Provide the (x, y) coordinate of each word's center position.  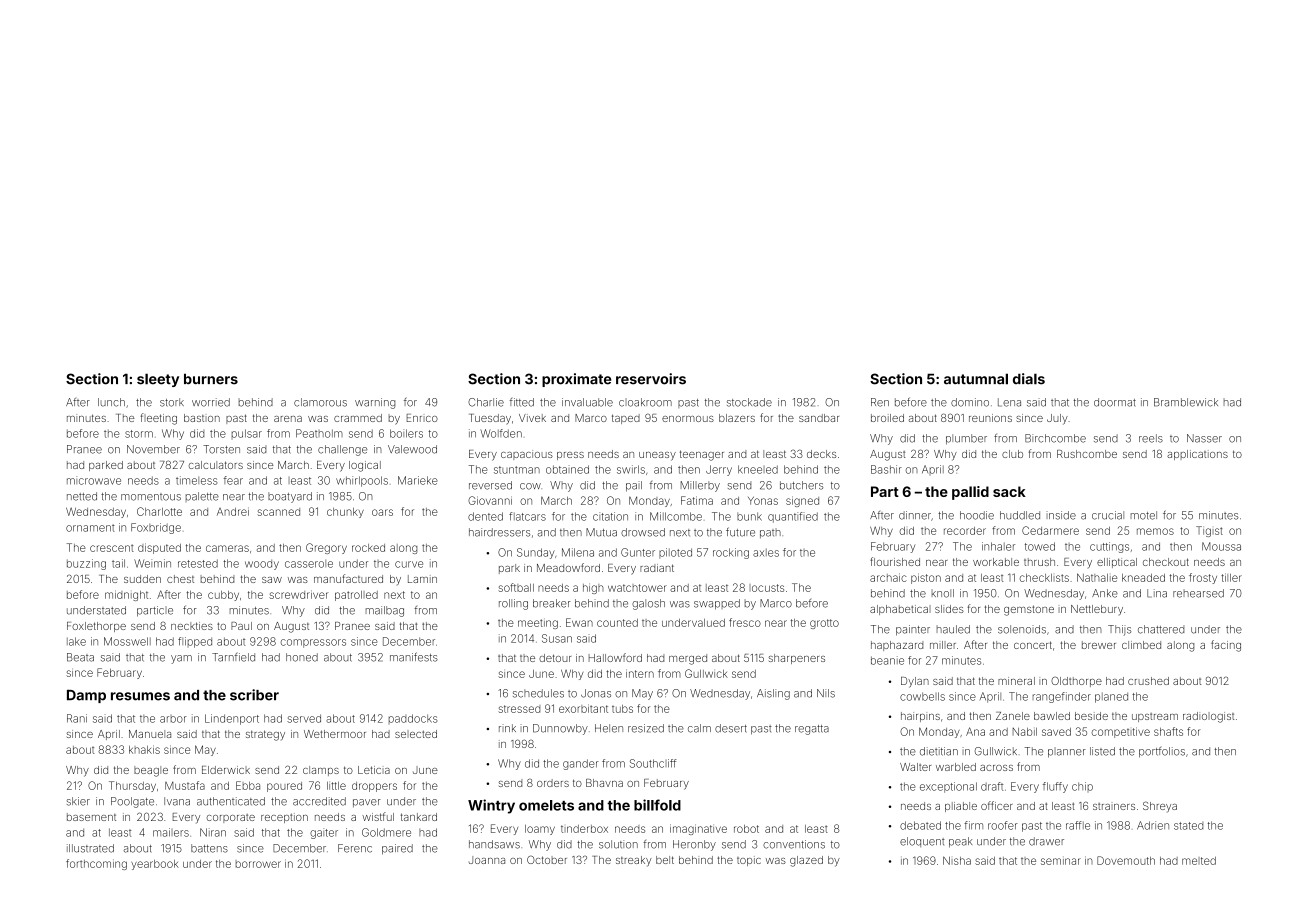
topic (749, 861)
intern (640, 673)
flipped (195, 642)
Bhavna (604, 783)
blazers (737, 418)
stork (172, 402)
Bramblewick (1186, 402)
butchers (801, 485)
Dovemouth (1126, 860)
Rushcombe (1087, 454)
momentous (151, 497)
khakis (144, 749)
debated (920, 825)
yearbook (155, 865)
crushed (1148, 681)
